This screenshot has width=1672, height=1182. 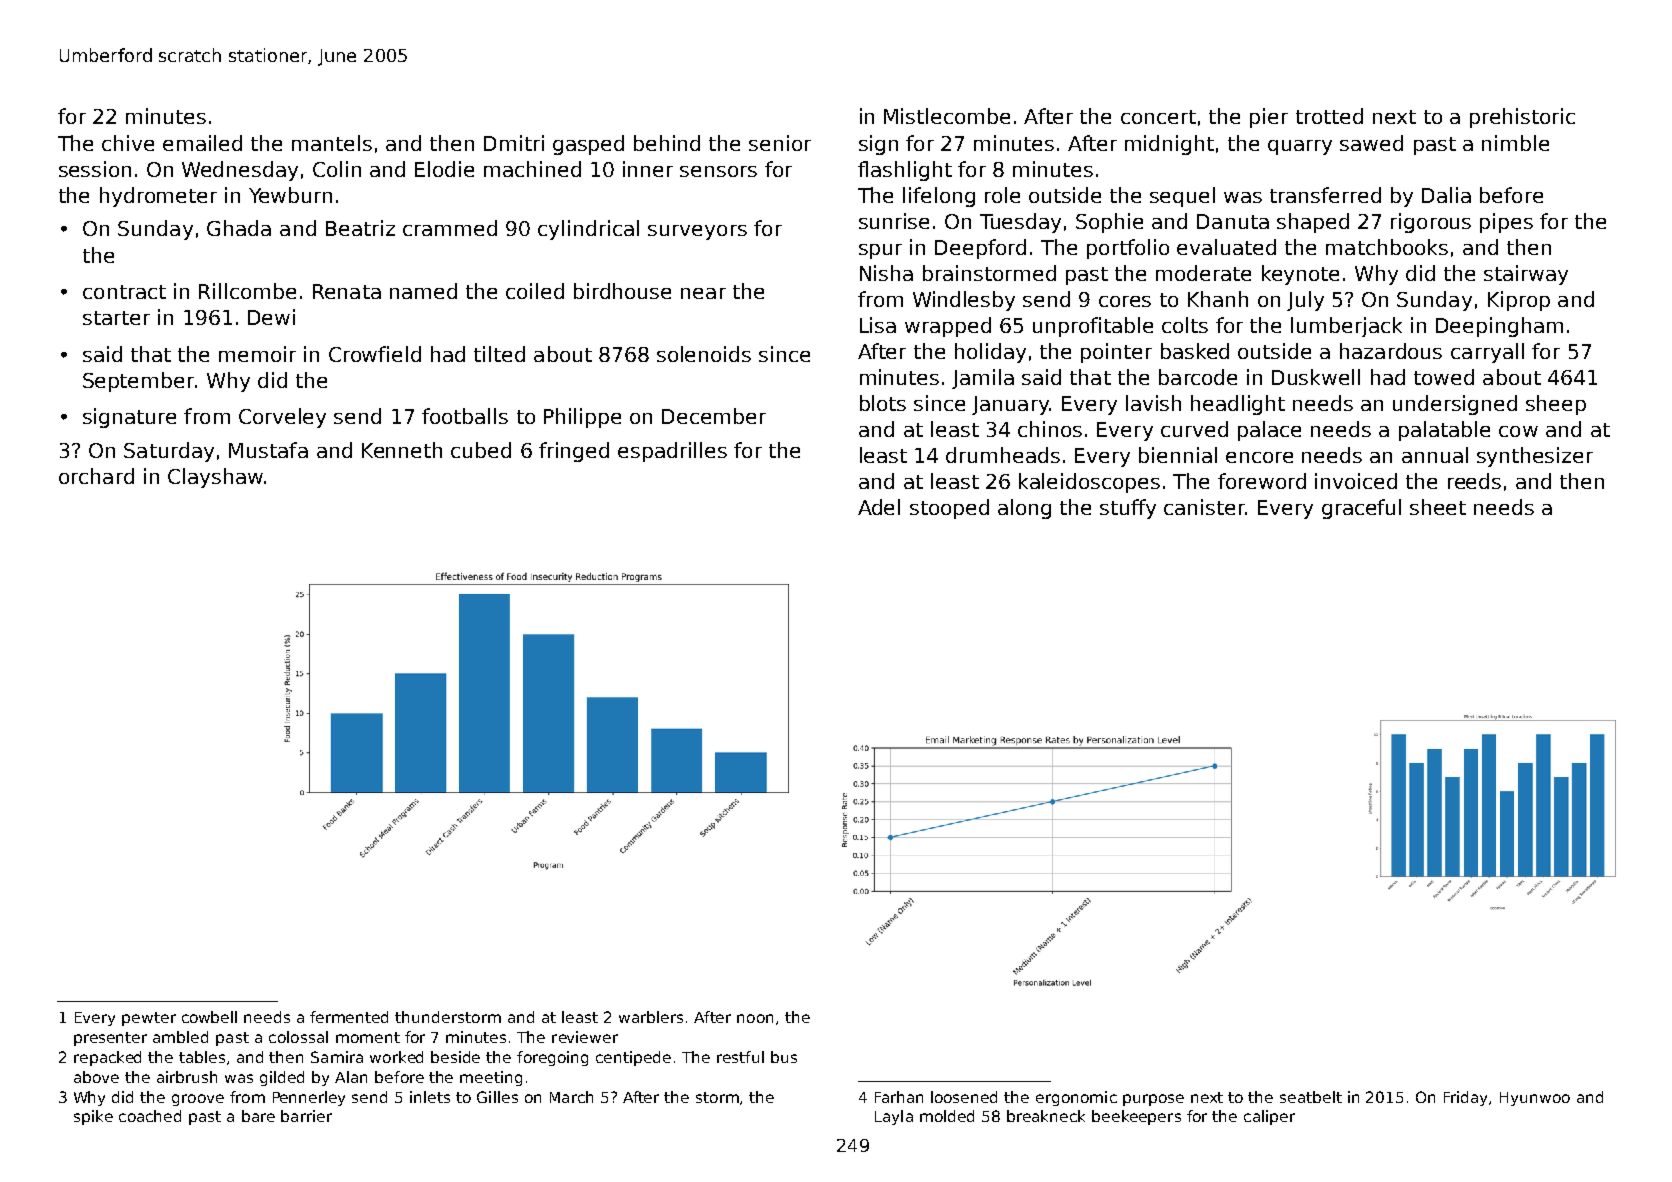 I want to click on Mistlecombe, so click(x=947, y=116).
